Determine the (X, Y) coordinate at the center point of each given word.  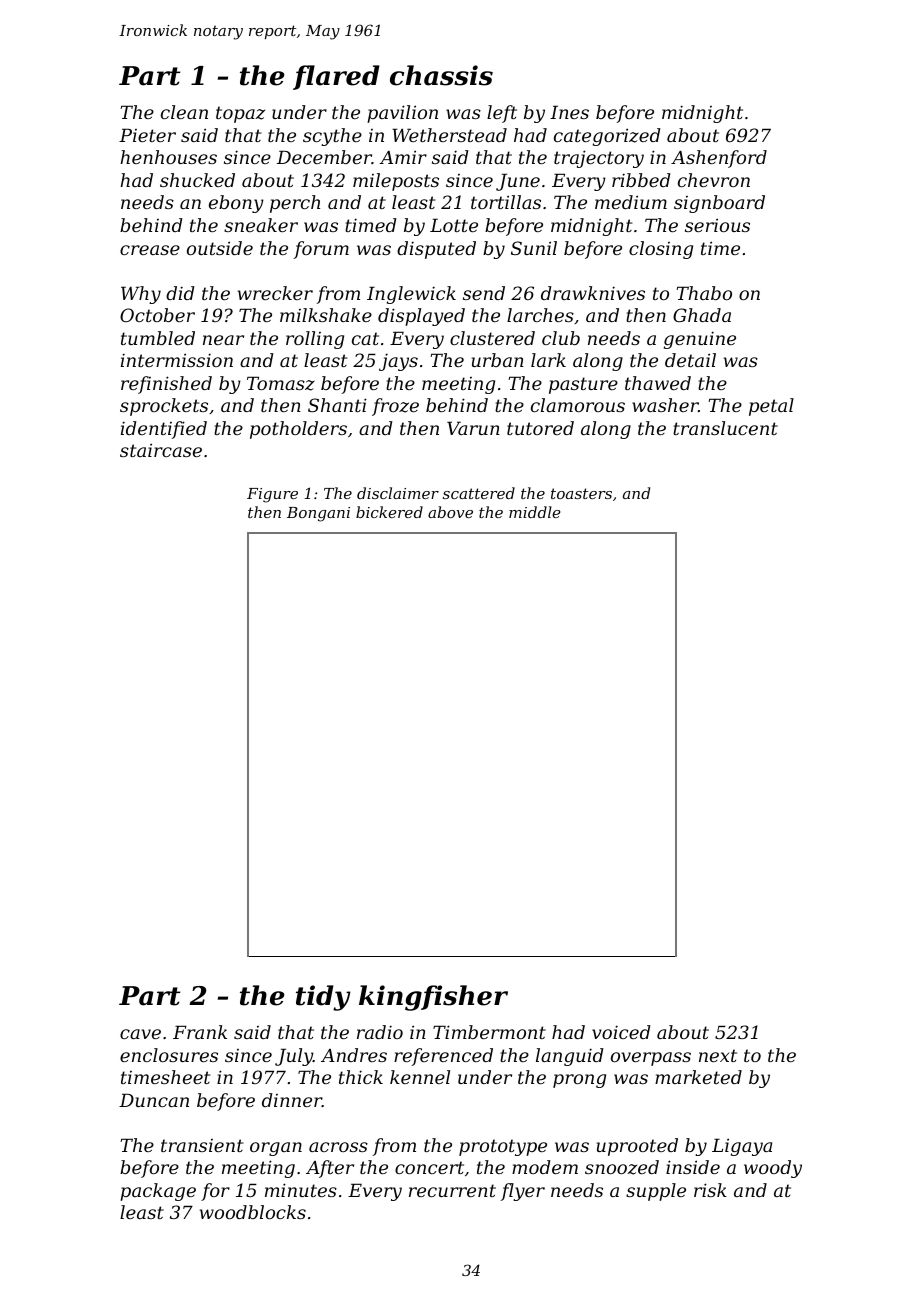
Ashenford (719, 159)
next (718, 1055)
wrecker (275, 293)
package (158, 1192)
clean (184, 112)
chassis (441, 75)
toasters (581, 493)
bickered (389, 512)
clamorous (578, 405)
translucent (725, 428)
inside (693, 1167)
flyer (523, 1192)
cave (140, 1034)
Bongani (318, 514)
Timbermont (489, 1032)
